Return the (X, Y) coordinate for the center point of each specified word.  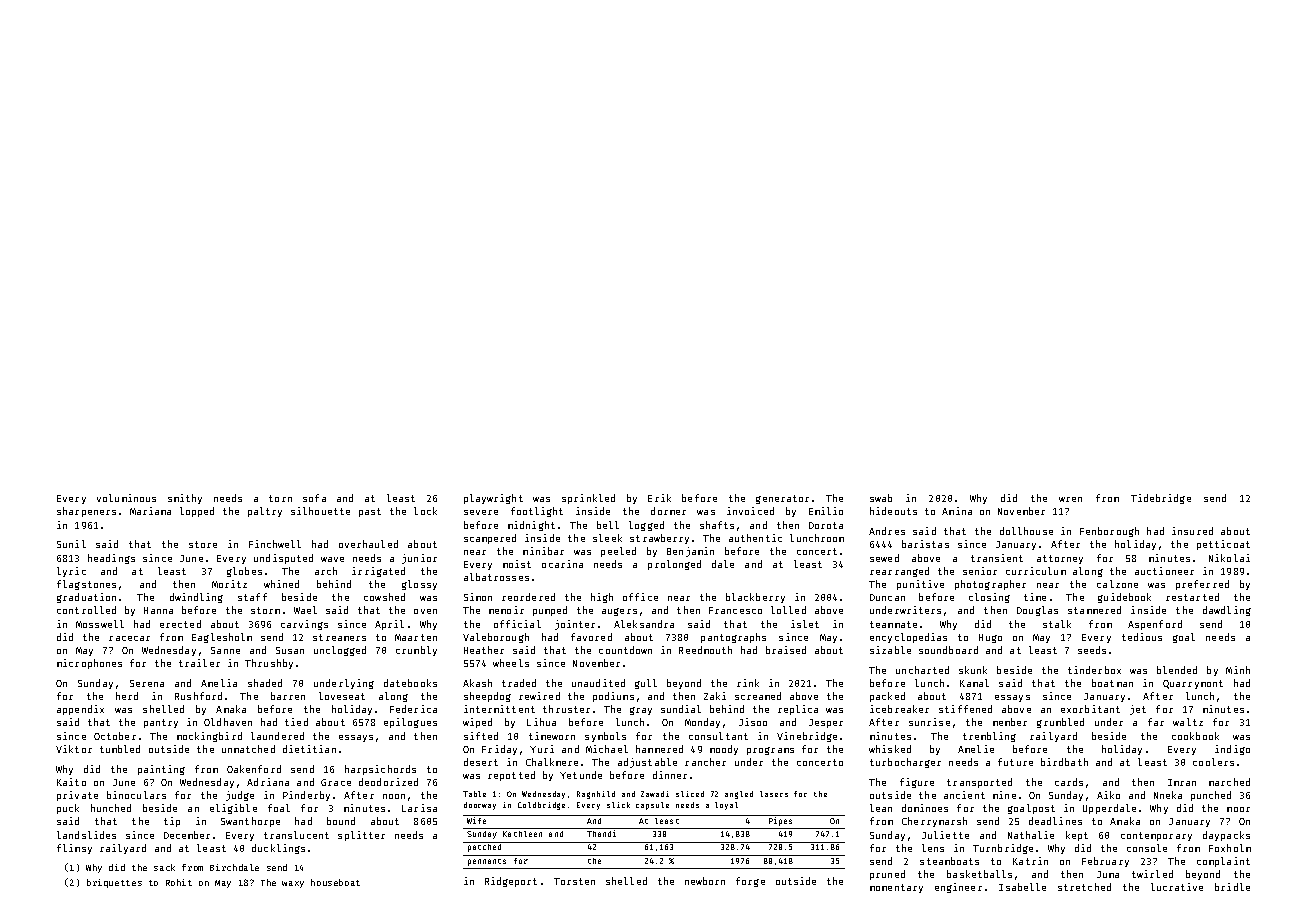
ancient (964, 795)
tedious (1142, 637)
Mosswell (100, 624)
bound (341, 821)
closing (989, 598)
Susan (290, 650)
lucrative (1177, 887)
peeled (618, 552)
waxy (293, 884)
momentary (896, 888)
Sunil (71, 544)
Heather (484, 650)
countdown (625, 650)
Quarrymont (1193, 684)
